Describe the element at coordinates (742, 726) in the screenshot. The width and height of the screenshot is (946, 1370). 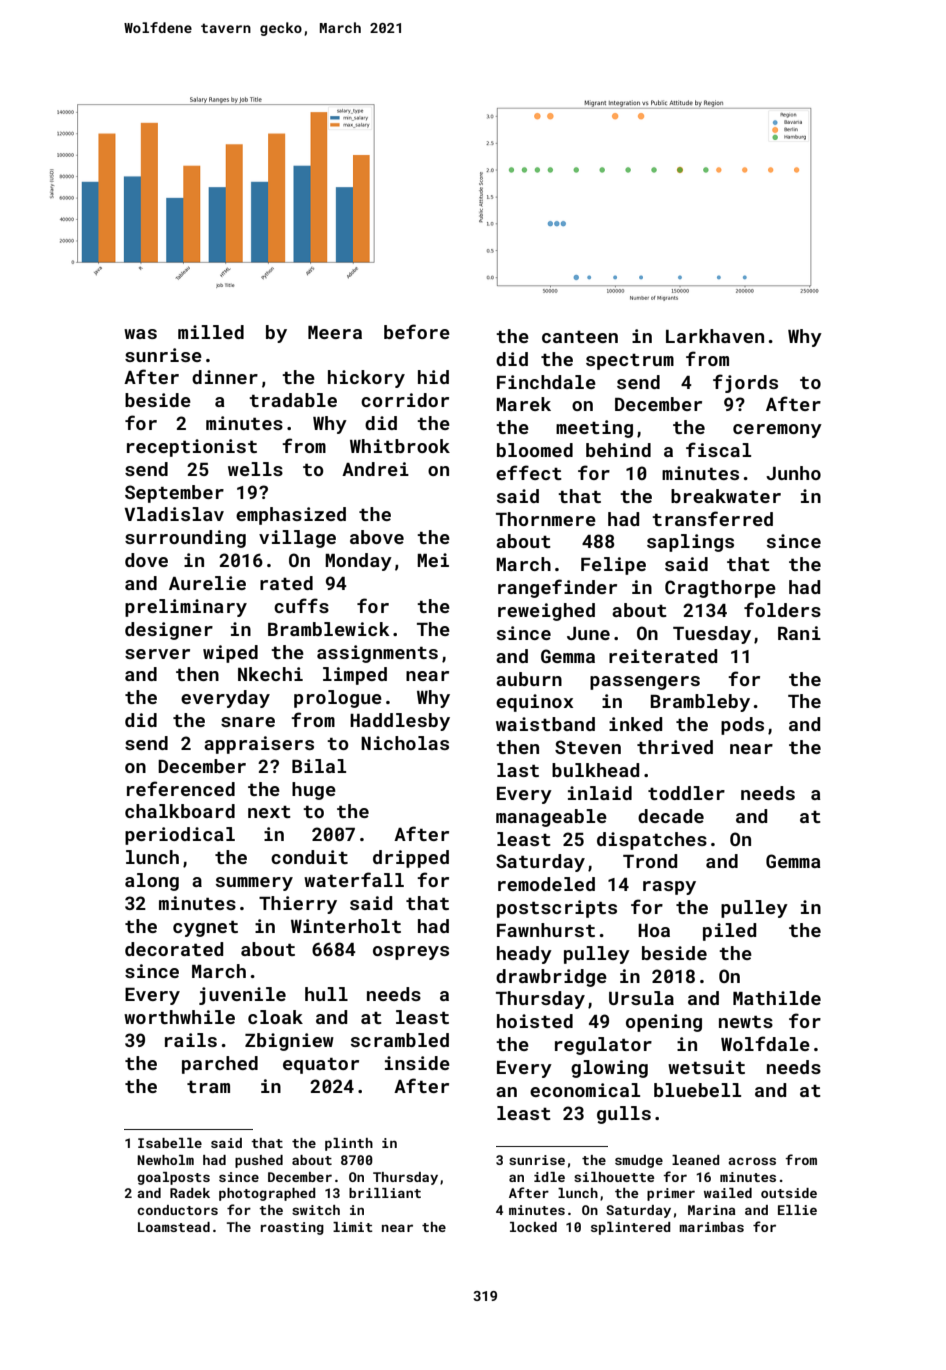
I see `pods` at that location.
